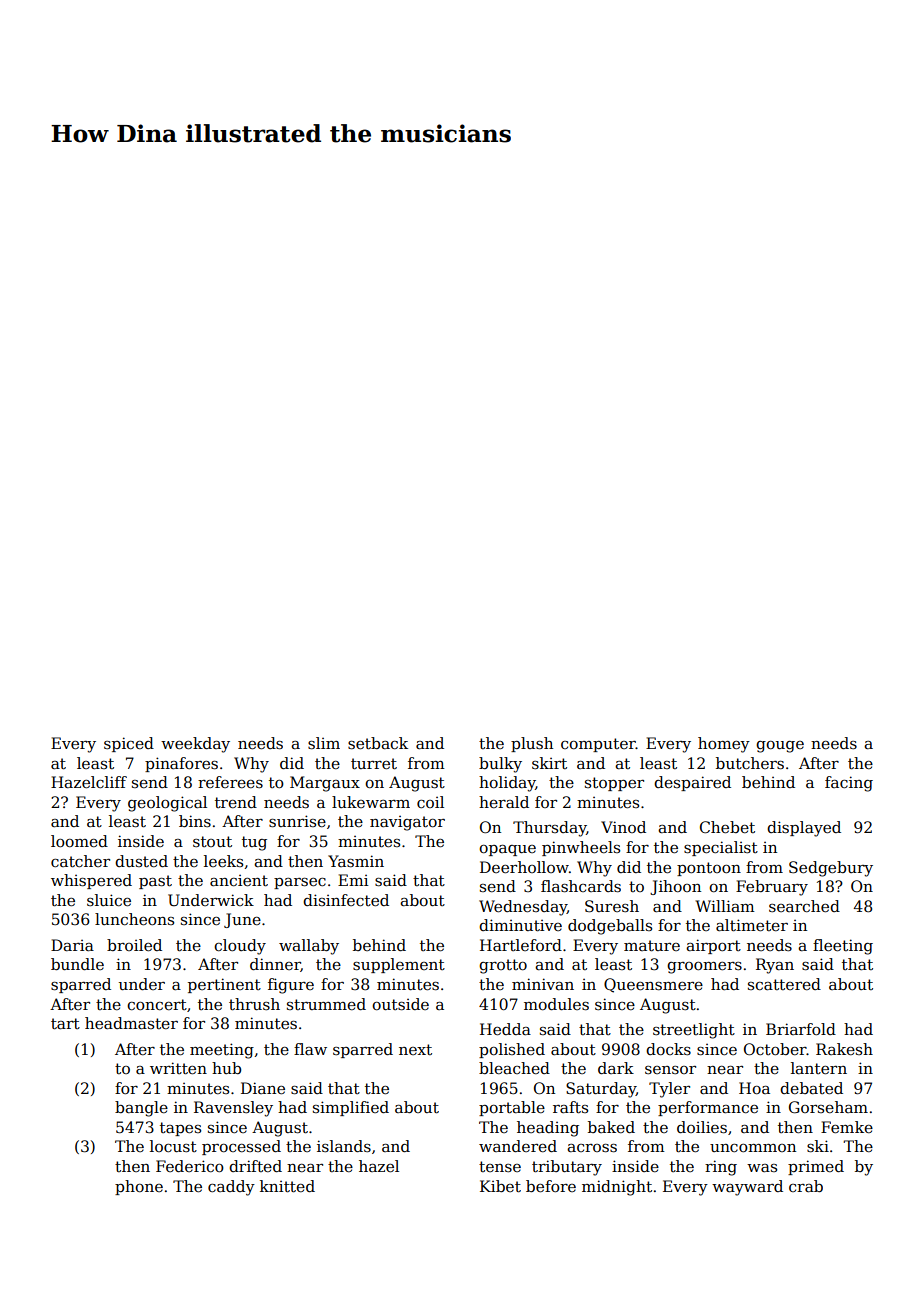  What do you see at coordinates (804, 906) in the image?
I see `searched` at bounding box center [804, 906].
